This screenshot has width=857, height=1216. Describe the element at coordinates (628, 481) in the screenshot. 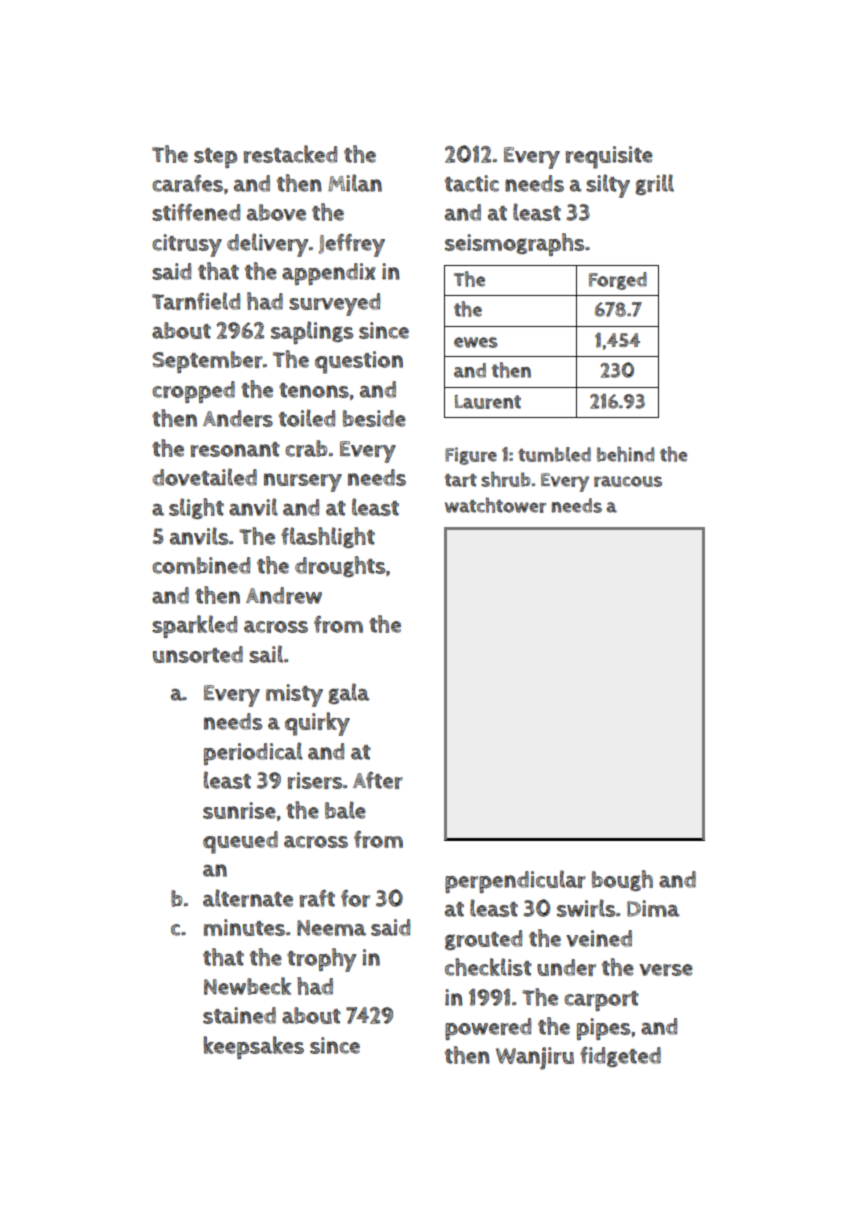

I see `raucous` at that location.
